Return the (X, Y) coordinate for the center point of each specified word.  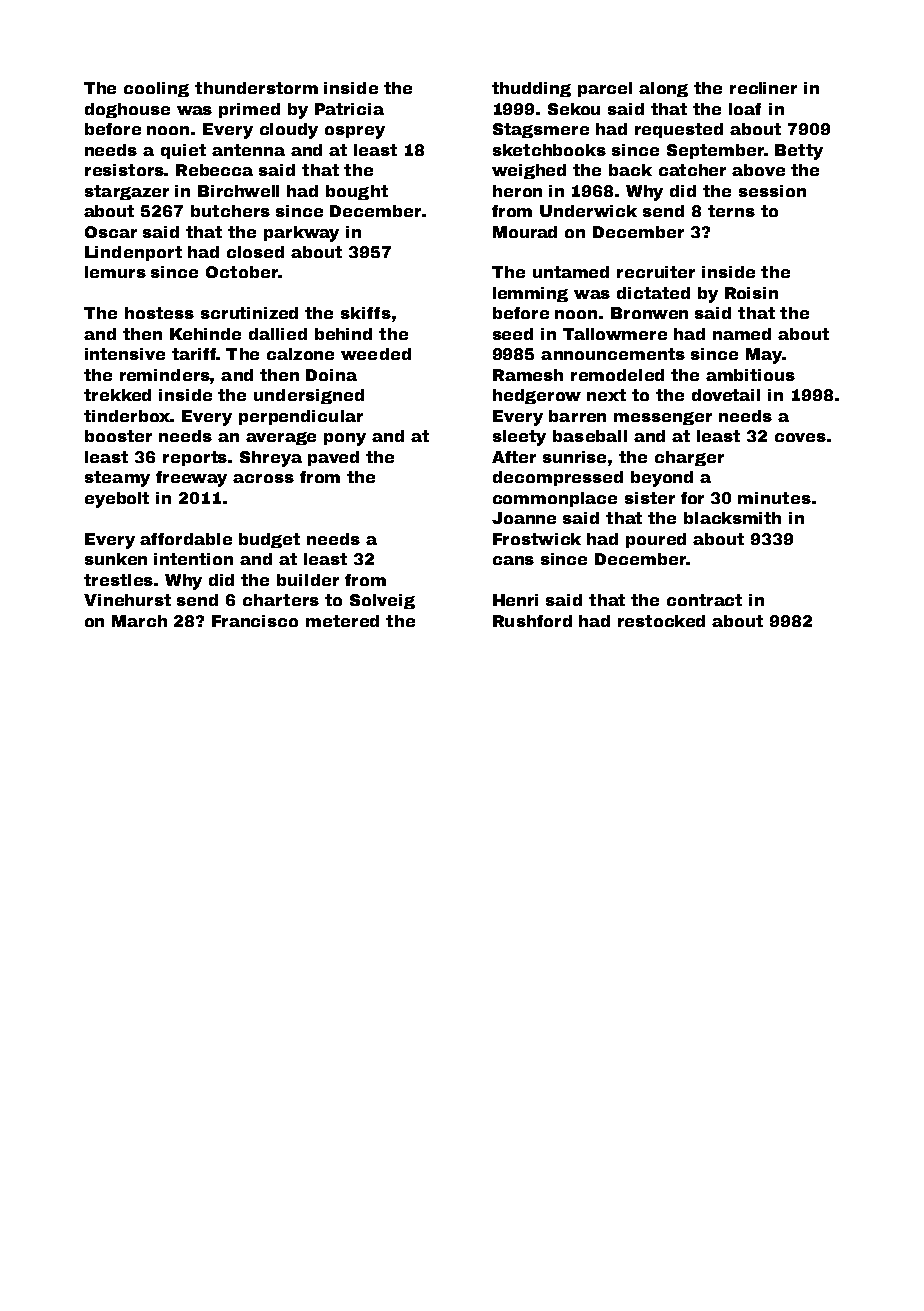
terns (731, 211)
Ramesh (528, 375)
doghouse (127, 110)
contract (704, 600)
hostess (159, 313)
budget (269, 540)
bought (357, 192)
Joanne (524, 518)
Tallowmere (615, 334)
